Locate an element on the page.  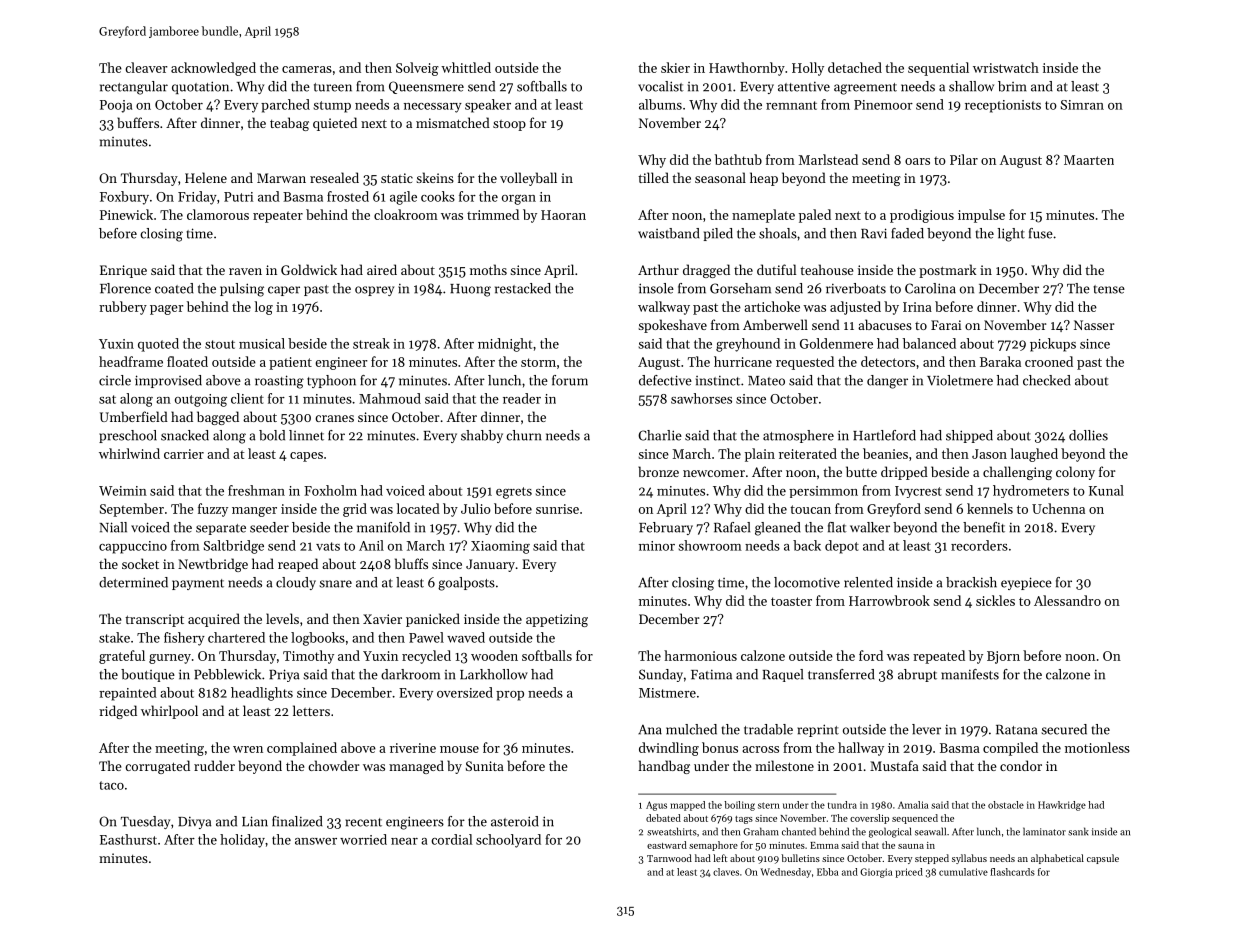
organ is located at coordinates (519, 200).
